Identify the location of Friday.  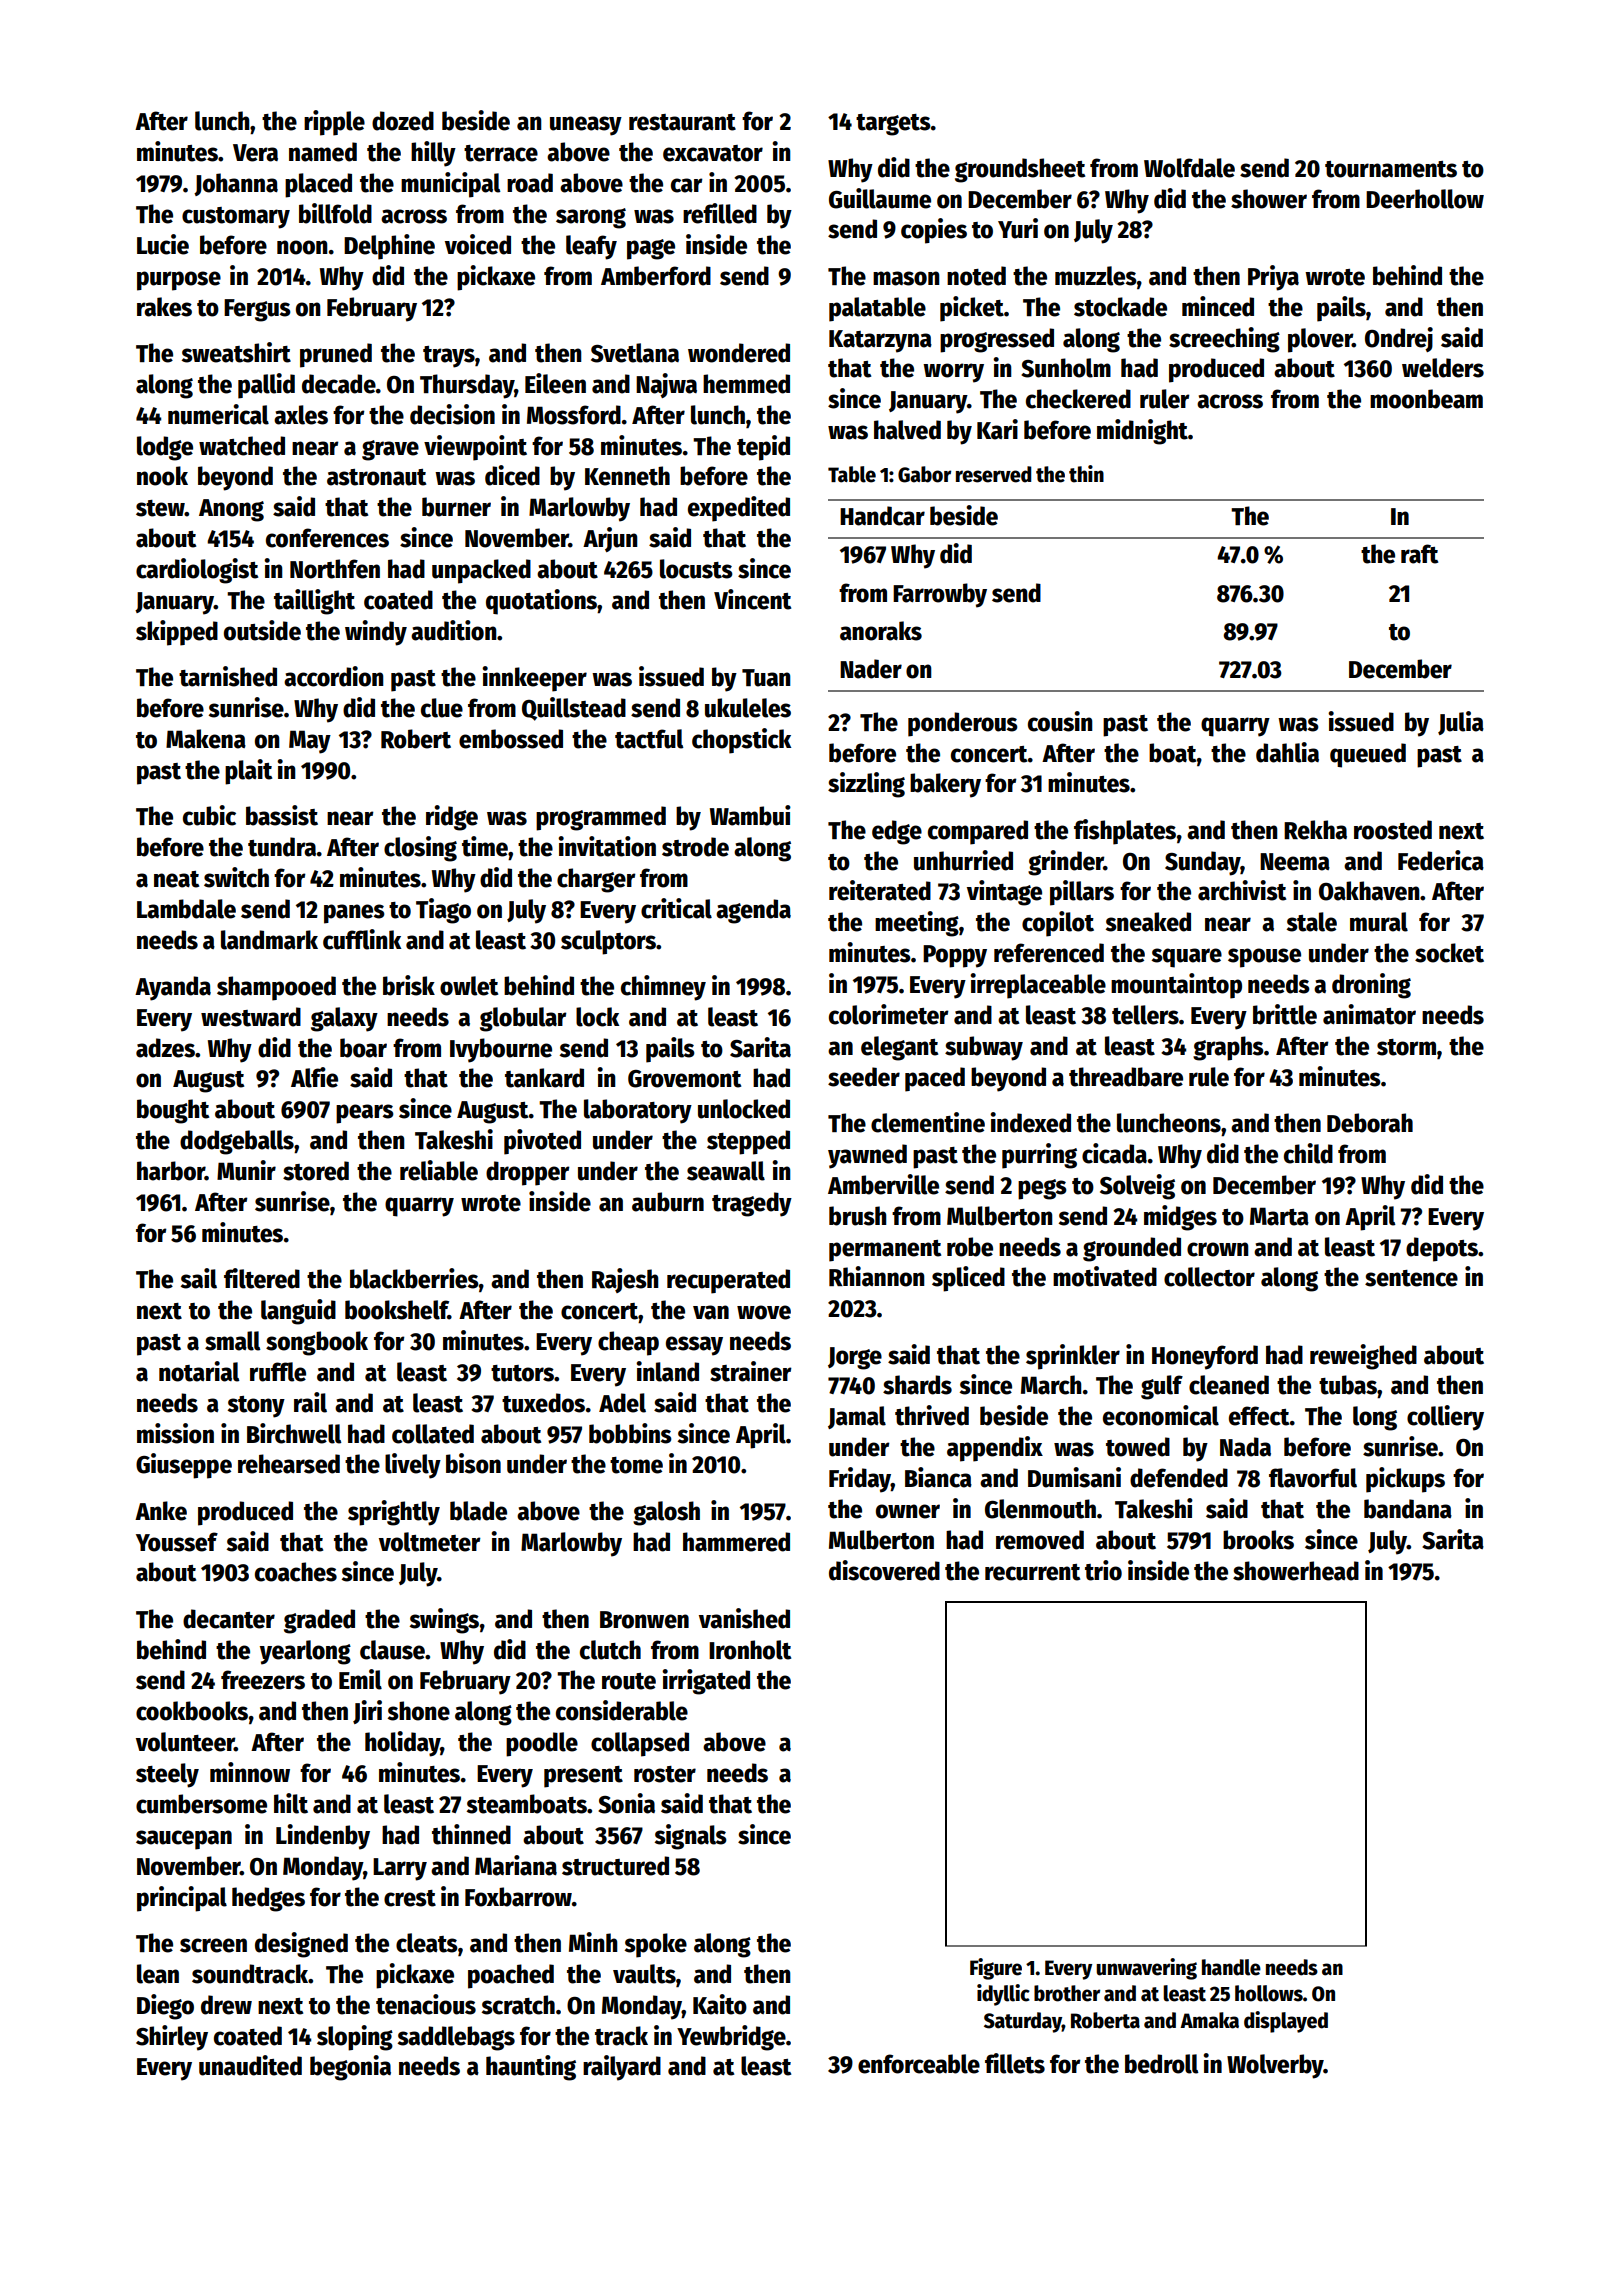
(860, 1480).
